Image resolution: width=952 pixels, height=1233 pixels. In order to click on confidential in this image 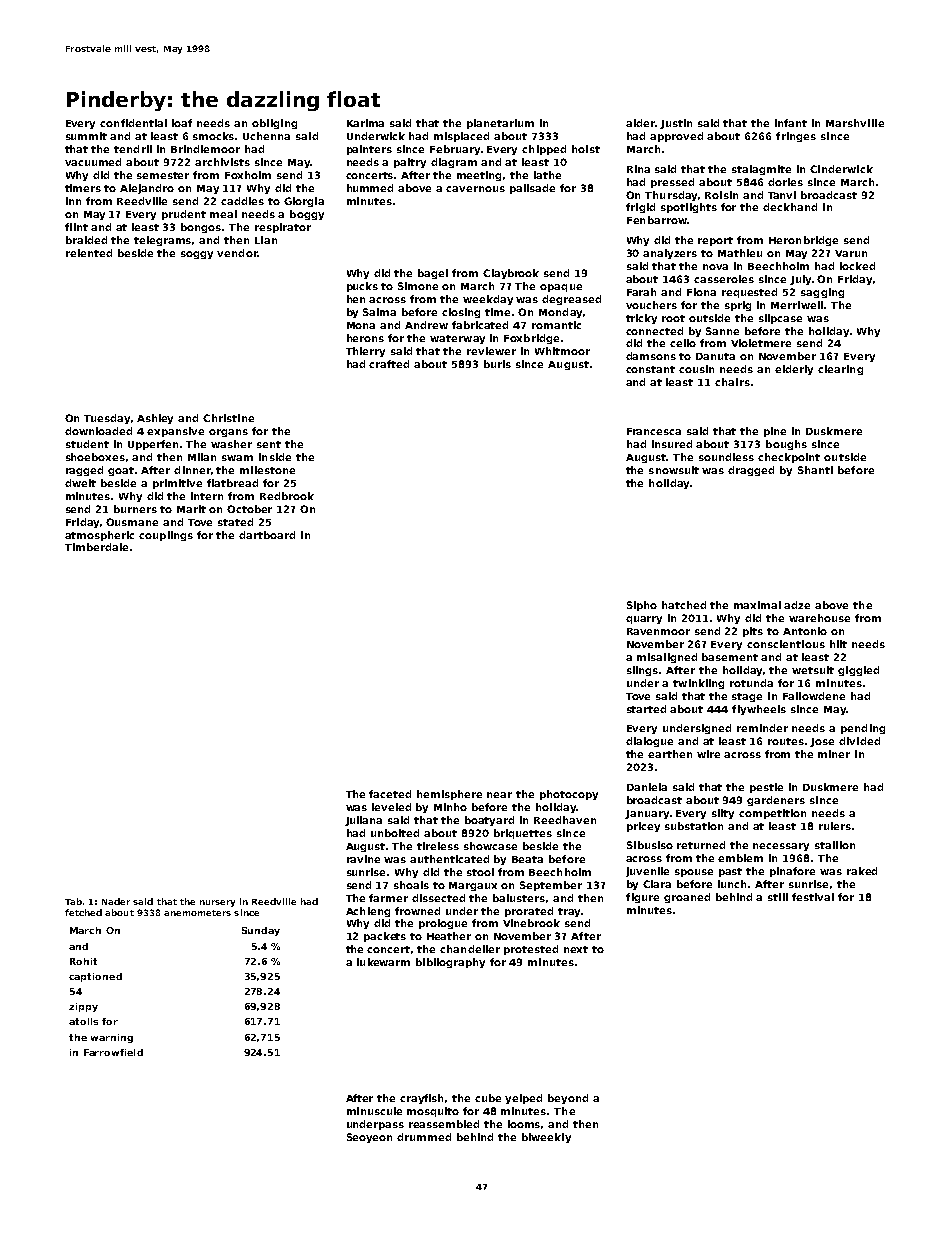, I will do `click(133, 123)`.
